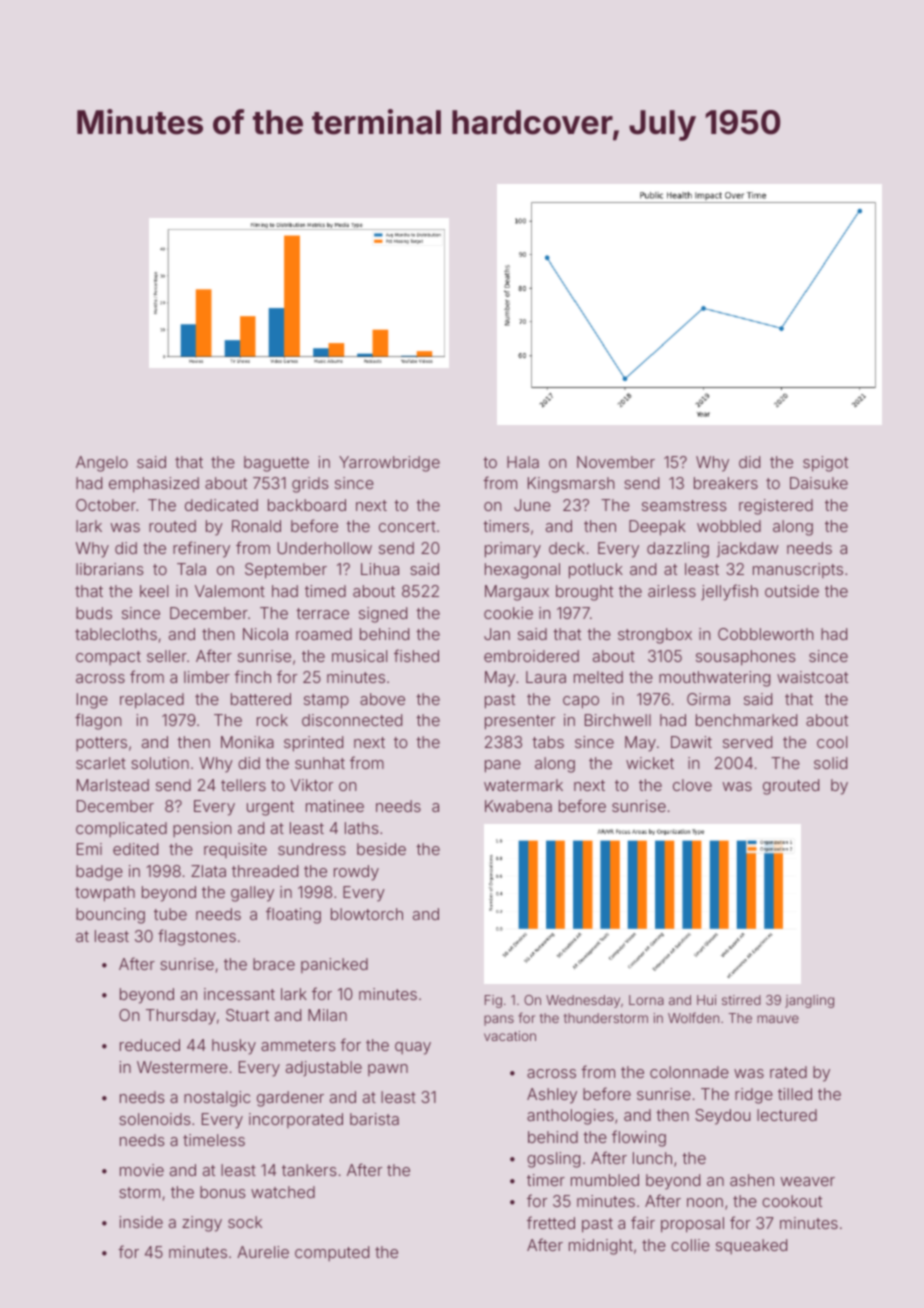  What do you see at coordinates (102, 464) in the screenshot?
I see `Angelo` at bounding box center [102, 464].
